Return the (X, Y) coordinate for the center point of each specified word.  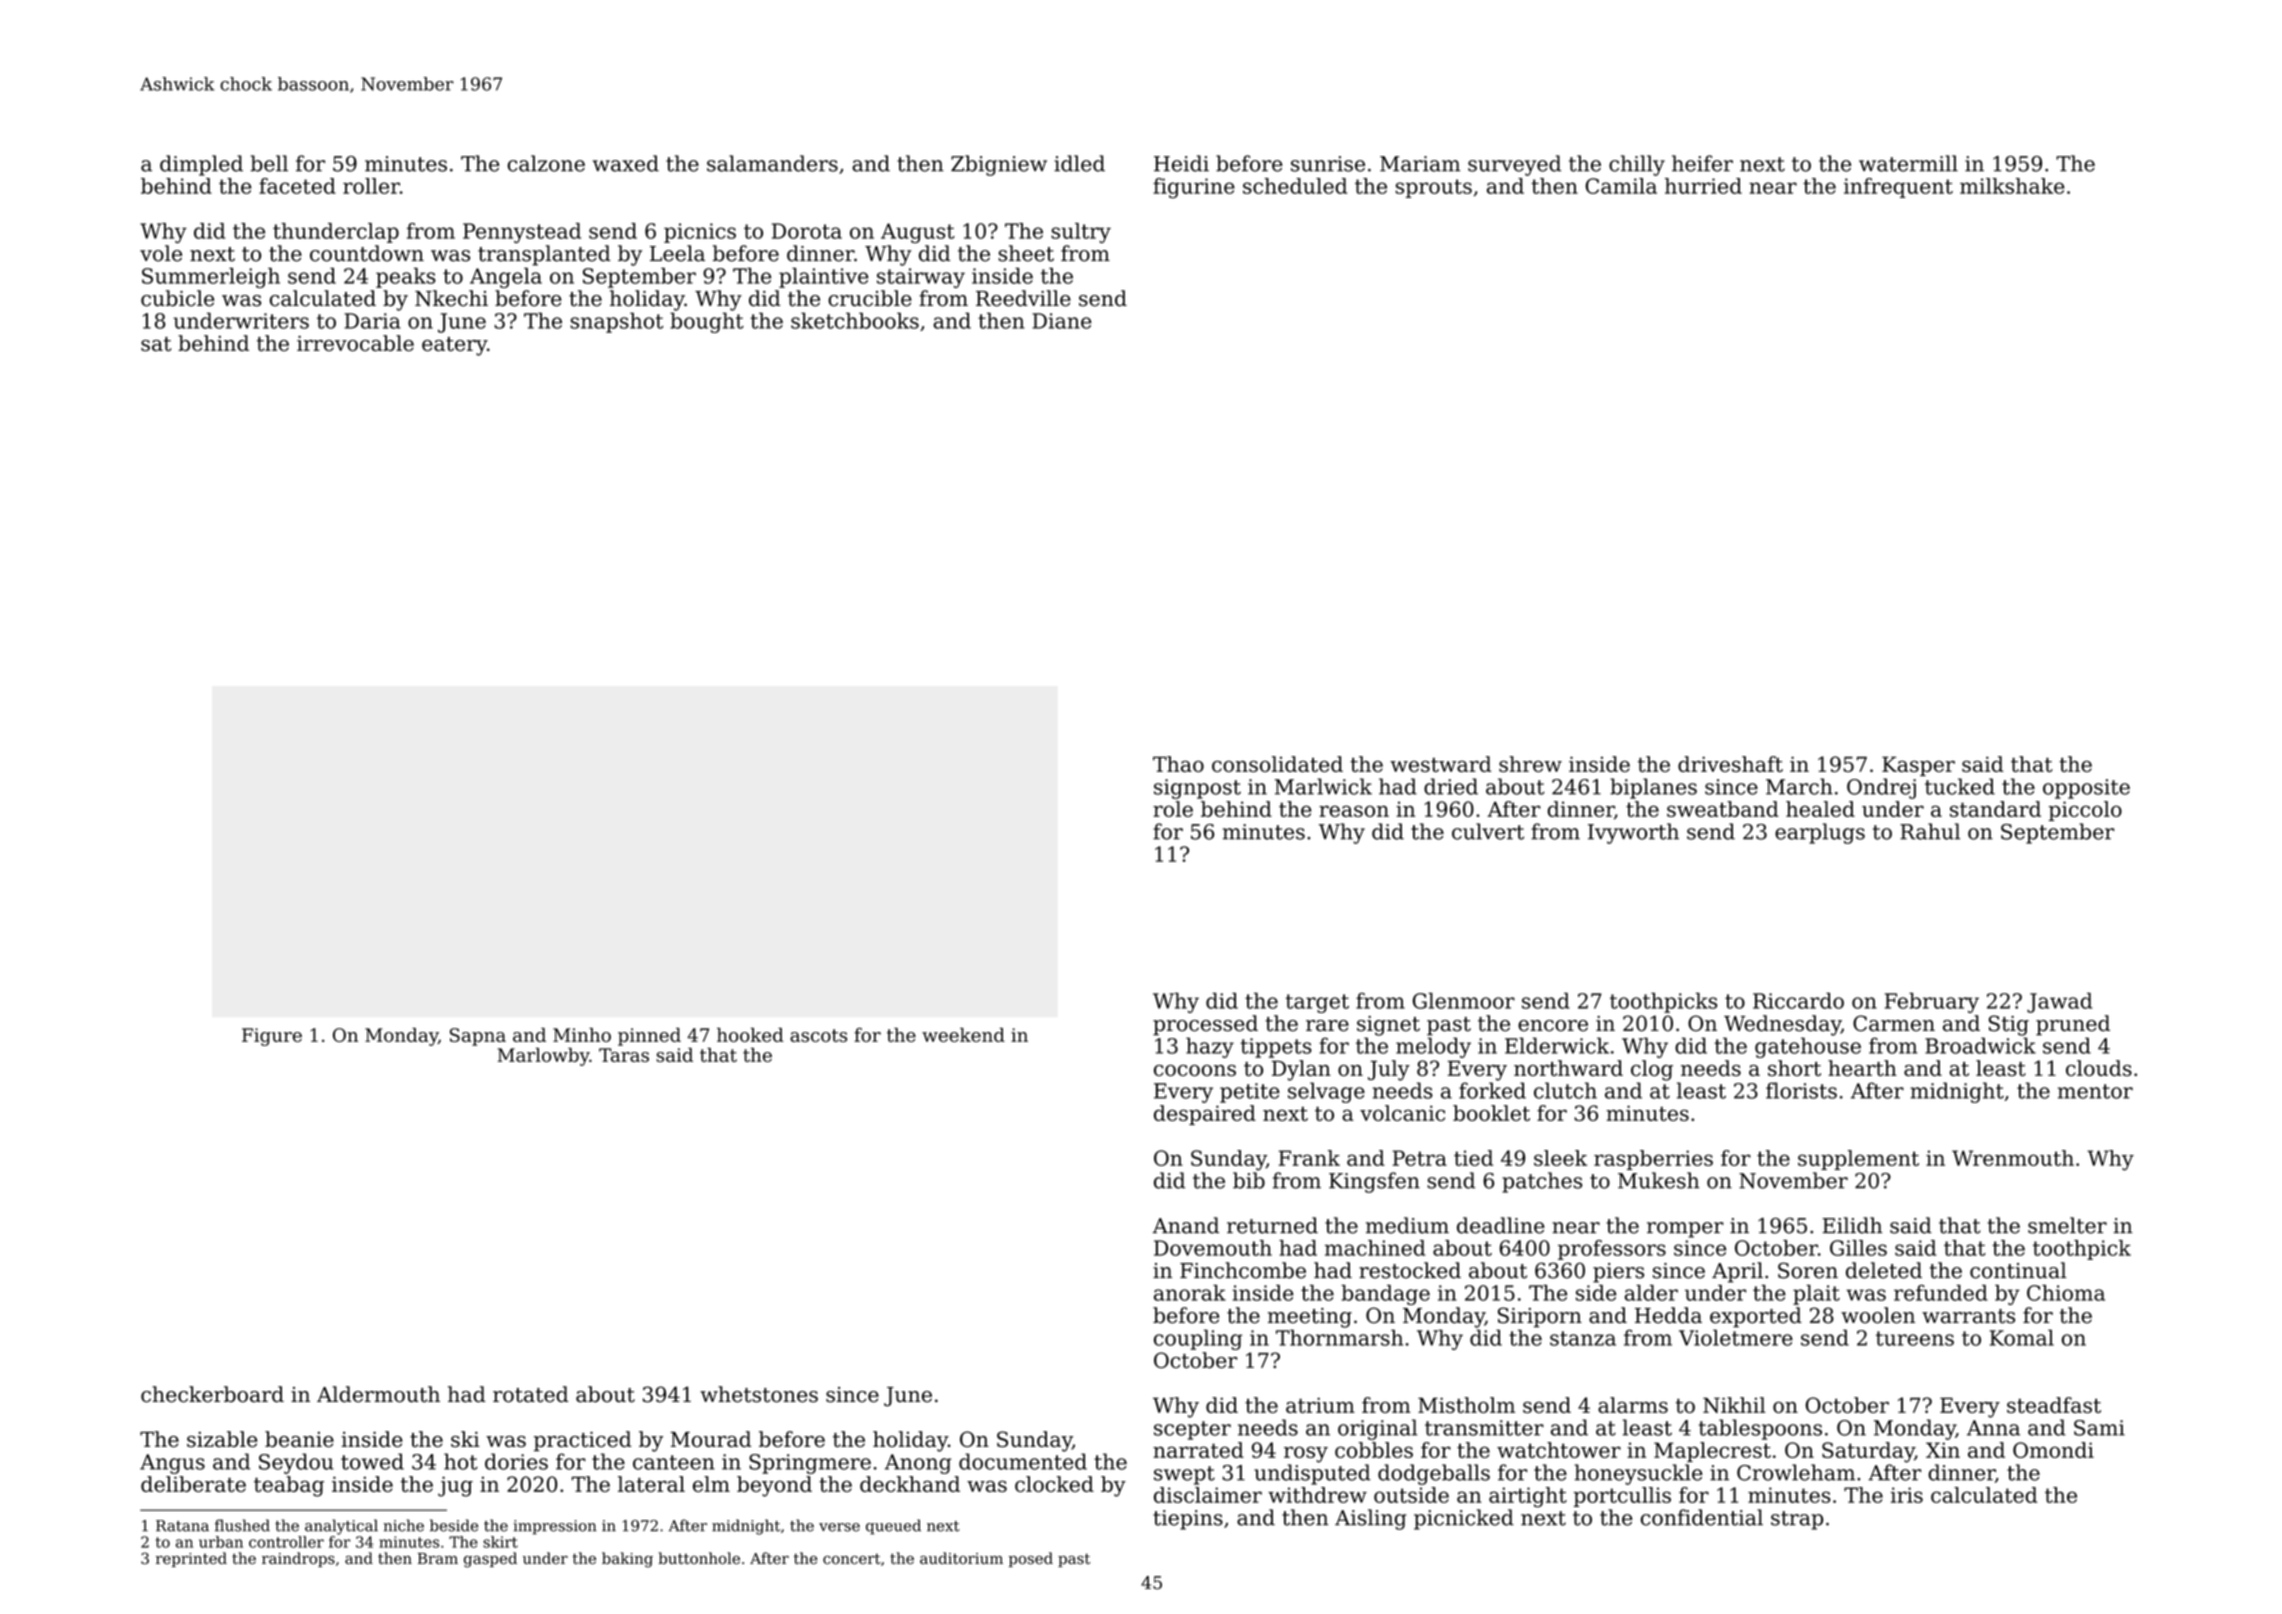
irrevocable (355, 343)
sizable (222, 1439)
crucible (870, 298)
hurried (1703, 186)
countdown (367, 253)
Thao (1178, 764)
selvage (1326, 1092)
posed (1031, 1559)
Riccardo (1798, 1000)
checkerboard (212, 1394)
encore (1553, 1026)
